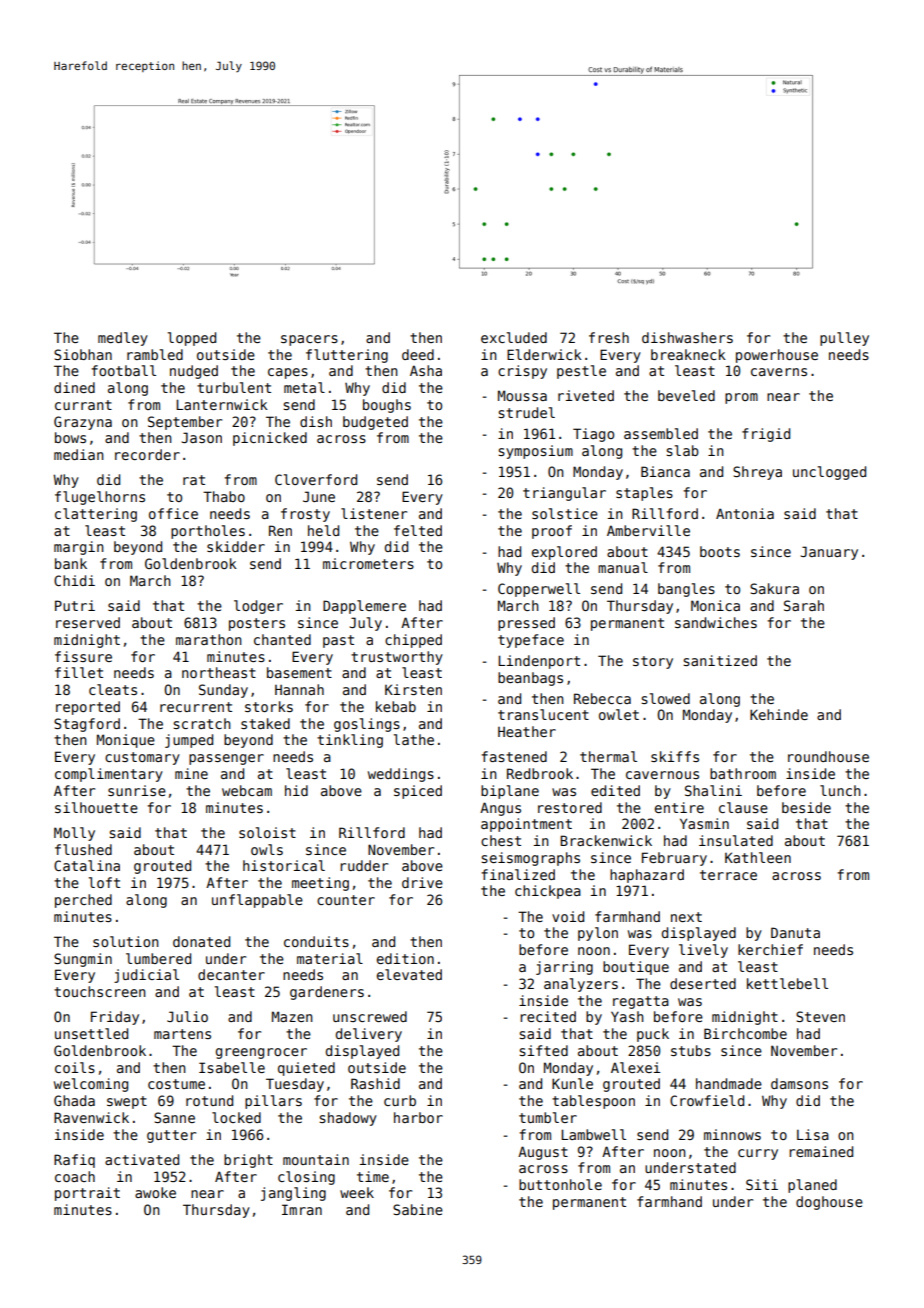  What do you see at coordinates (686, 590) in the page?
I see `bangles` at bounding box center [686, 590].
